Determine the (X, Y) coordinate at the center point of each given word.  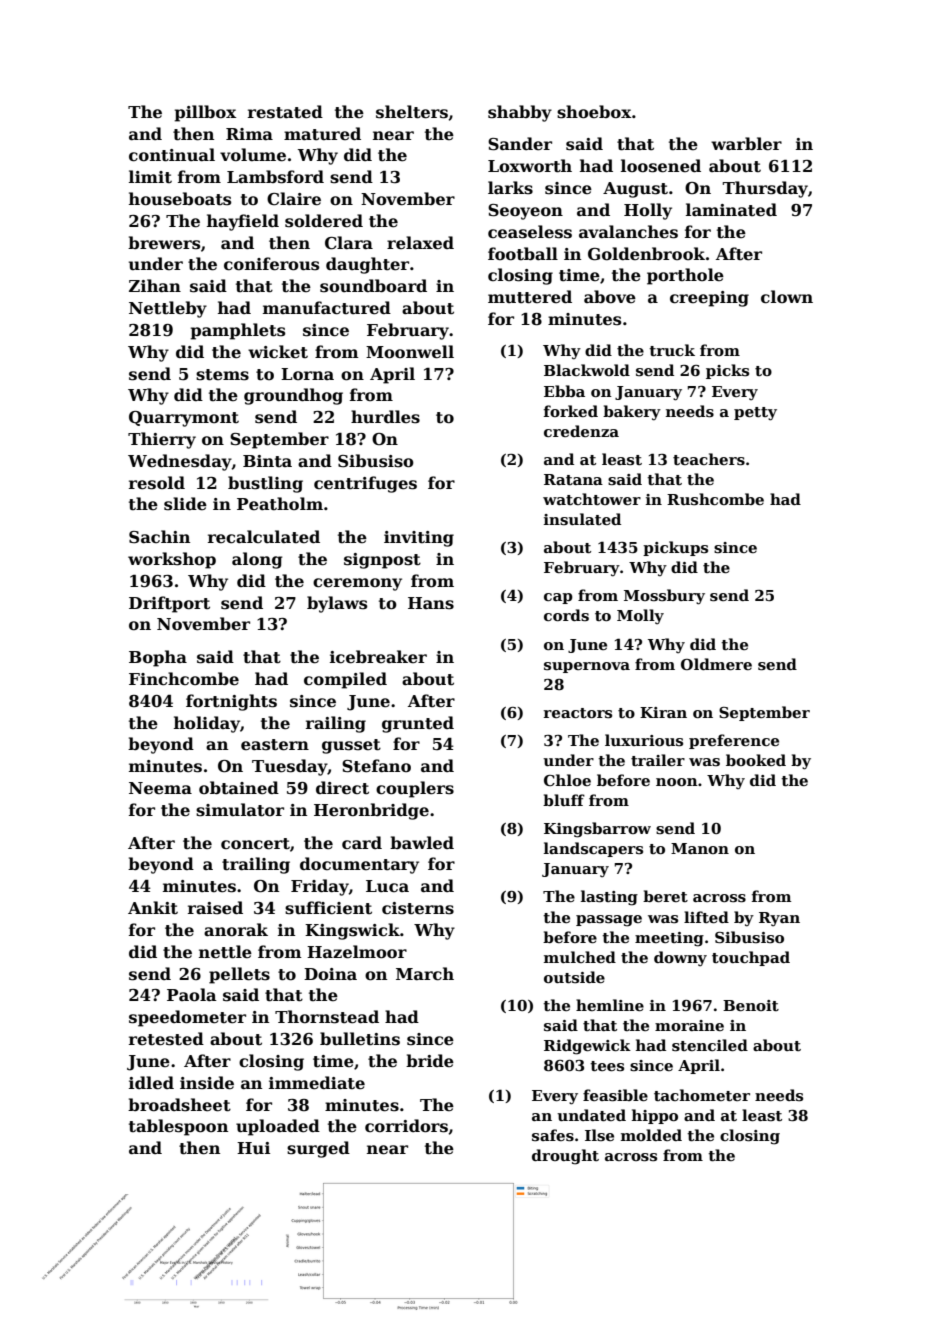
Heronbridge (371, 811)
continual (172, 155)
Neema (160, 788)
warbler (746, 144)
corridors (406, 1126)
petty (755, 414)
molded (651, 1135)
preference (734, 741)
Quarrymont (184, 419)
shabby (520, 113)
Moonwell (410, 352)
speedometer (187, 1018)
